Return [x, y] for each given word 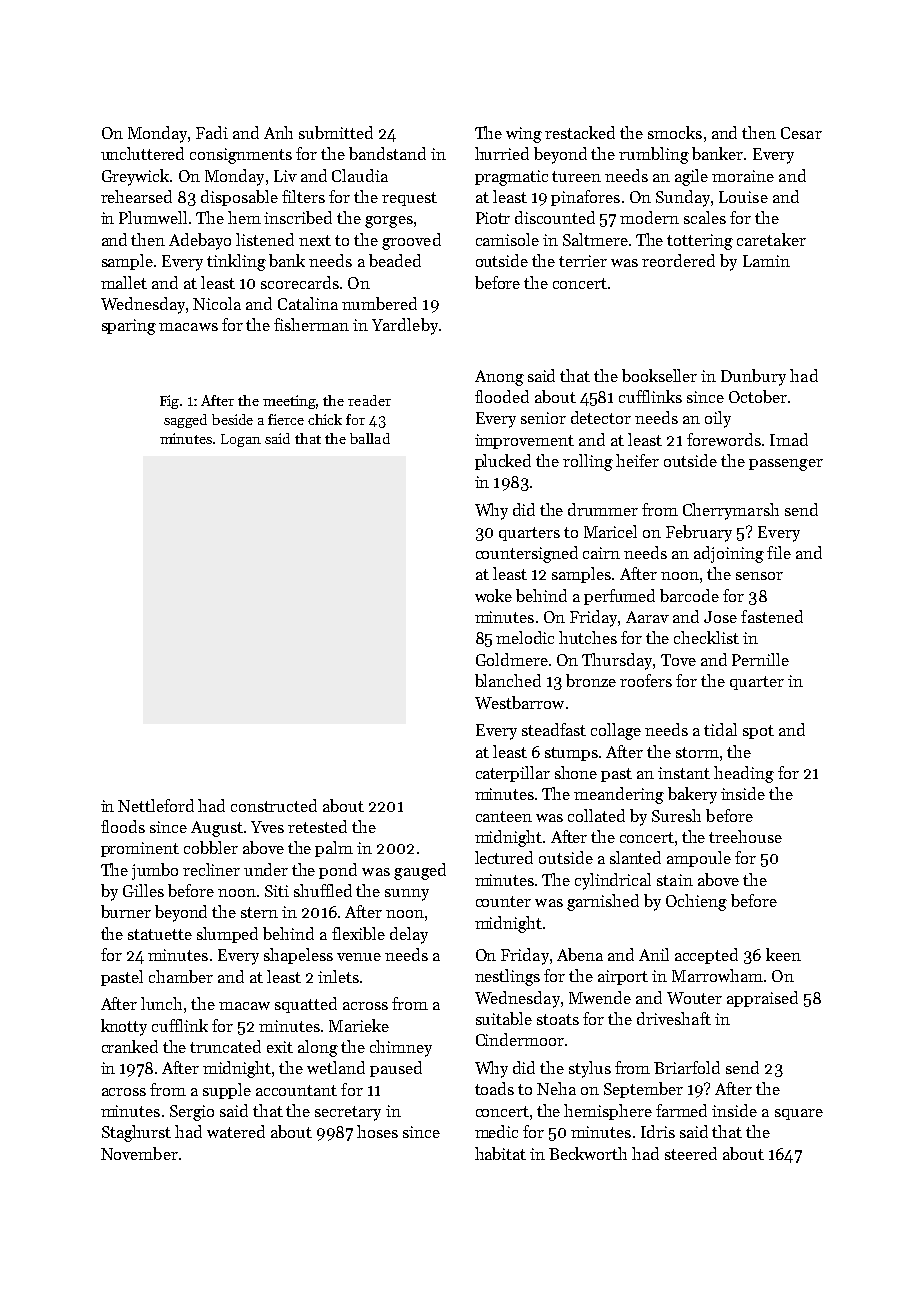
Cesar [801, 133]
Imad [789, 439]
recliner [211, 869]
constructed [274, 805]
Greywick [135, 177]
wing [524, 135]
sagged [185, 421]
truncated [225, 1046]
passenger [786, 465]
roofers [646, 680]
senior [543, 418]
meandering [619, 795]
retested [317, 826]
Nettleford [156, 805]
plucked [503, 462]
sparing [129, 327]
